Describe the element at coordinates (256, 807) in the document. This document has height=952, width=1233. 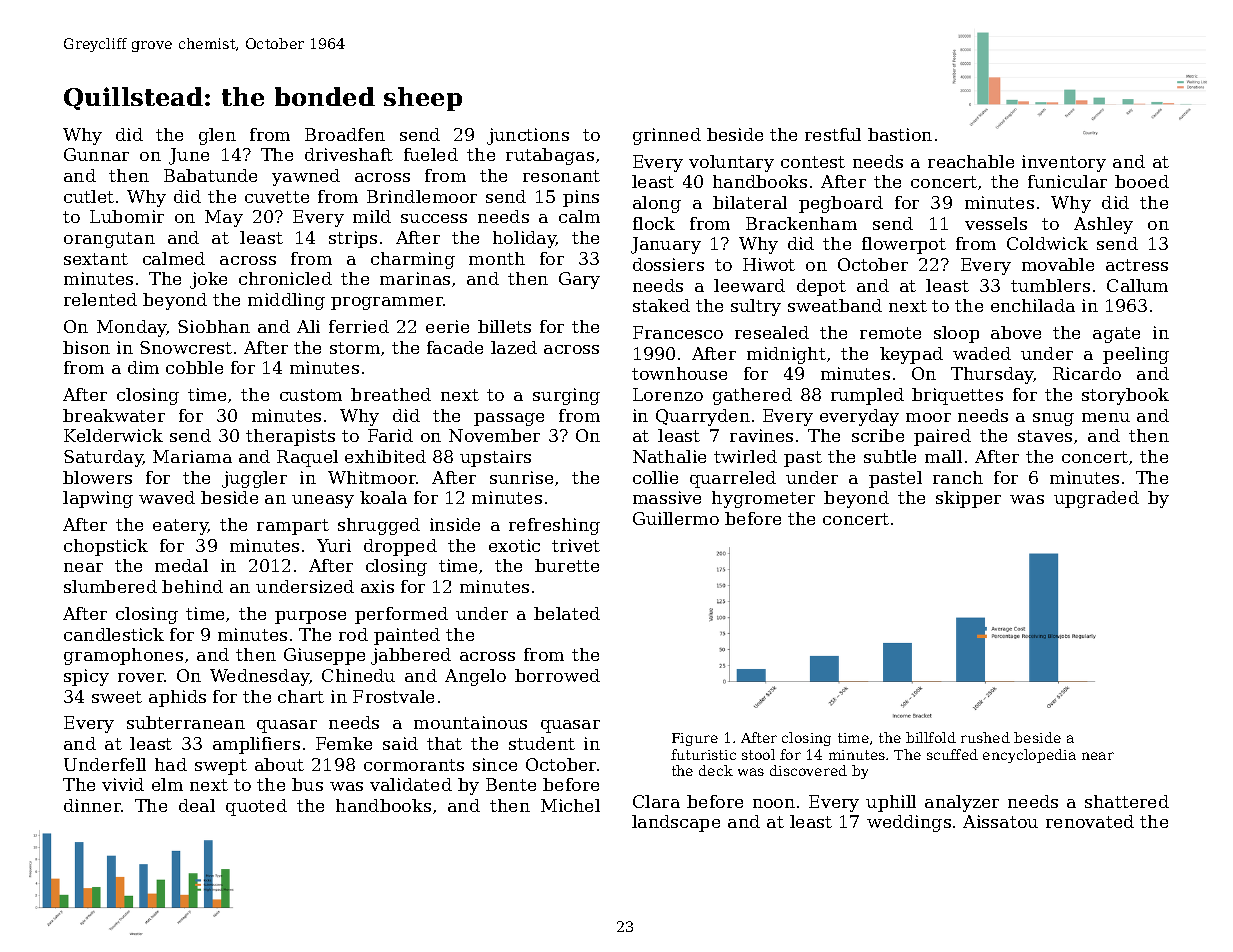
I see `quoted` at that location.
